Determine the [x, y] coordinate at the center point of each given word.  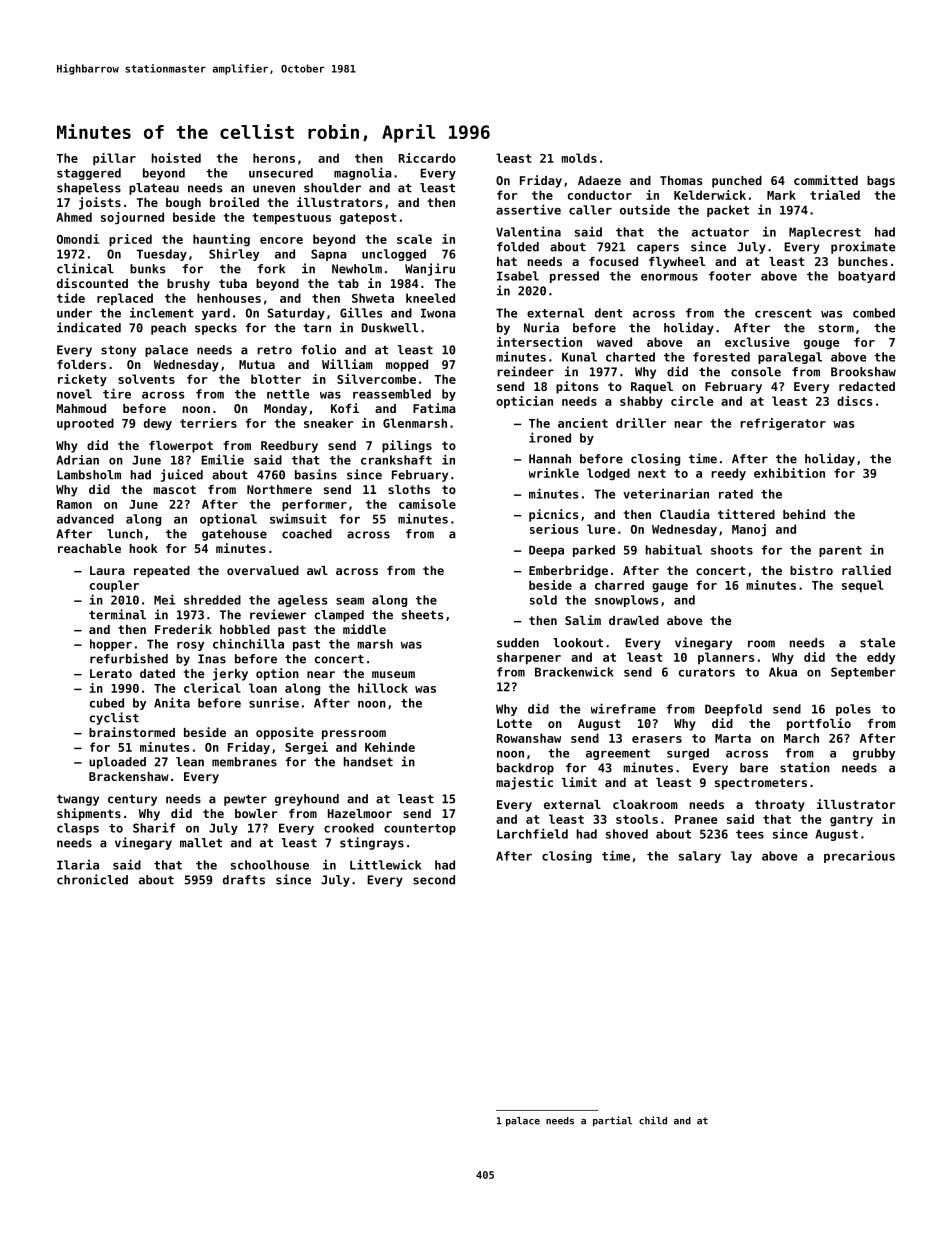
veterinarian [666, 493]
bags [881, 182]
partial [612, 1121]
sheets [422, 615]
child [653, 1120]
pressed [574, 277]
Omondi [78, 239]
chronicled [92, 879]
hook [143, 548]
